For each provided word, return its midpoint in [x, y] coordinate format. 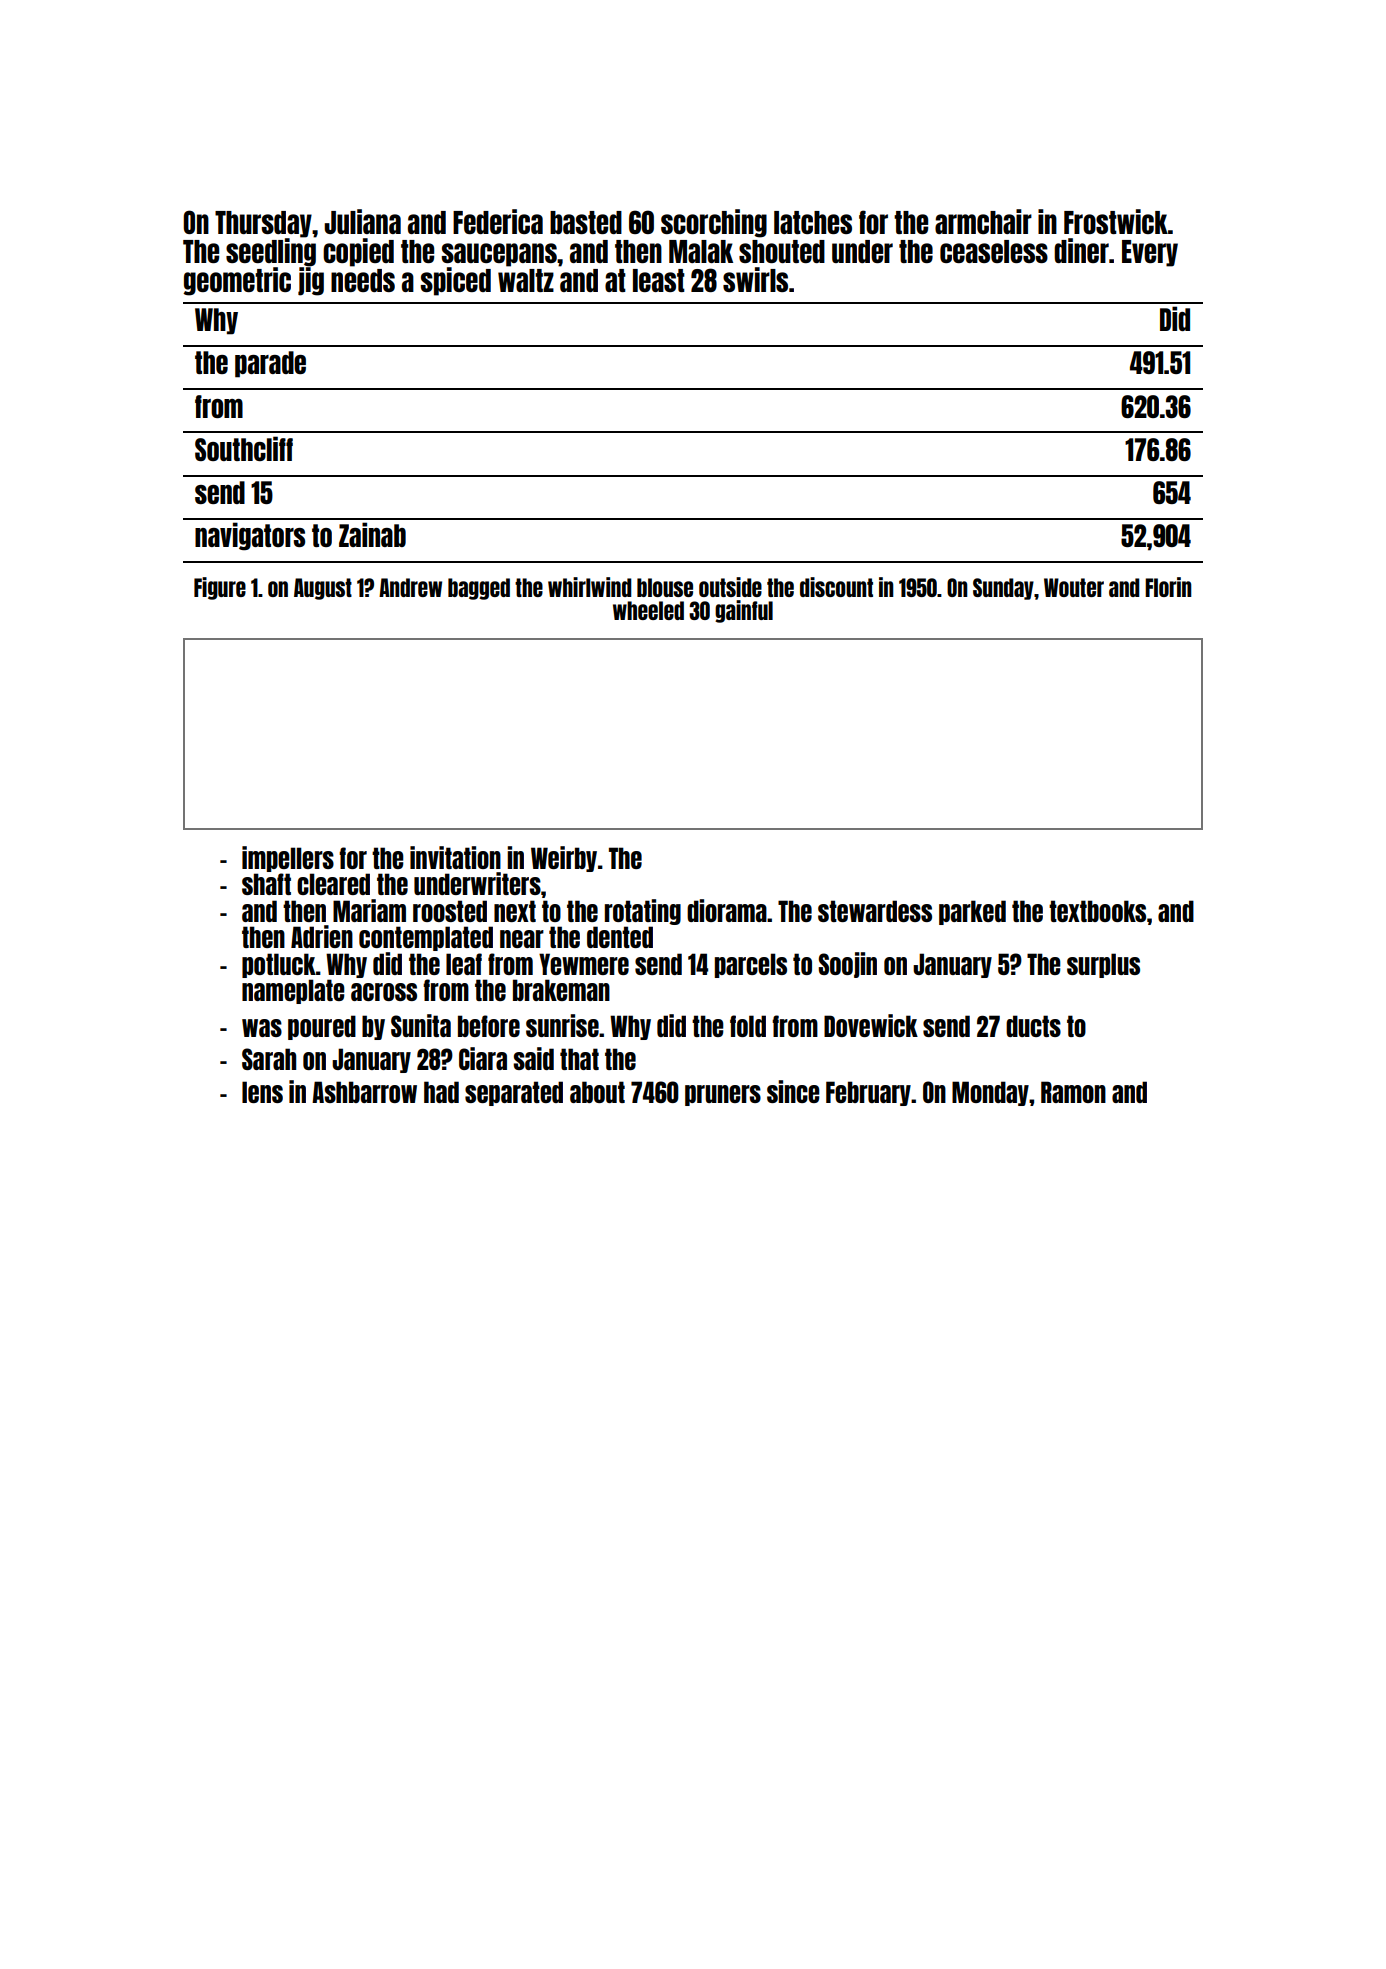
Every [1150, 253]
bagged [479, 589]
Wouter [1074, 587]
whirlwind [590, 587]
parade [270, 364]
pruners [723, 1095]
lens [262, 1092]
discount [836, 587]
